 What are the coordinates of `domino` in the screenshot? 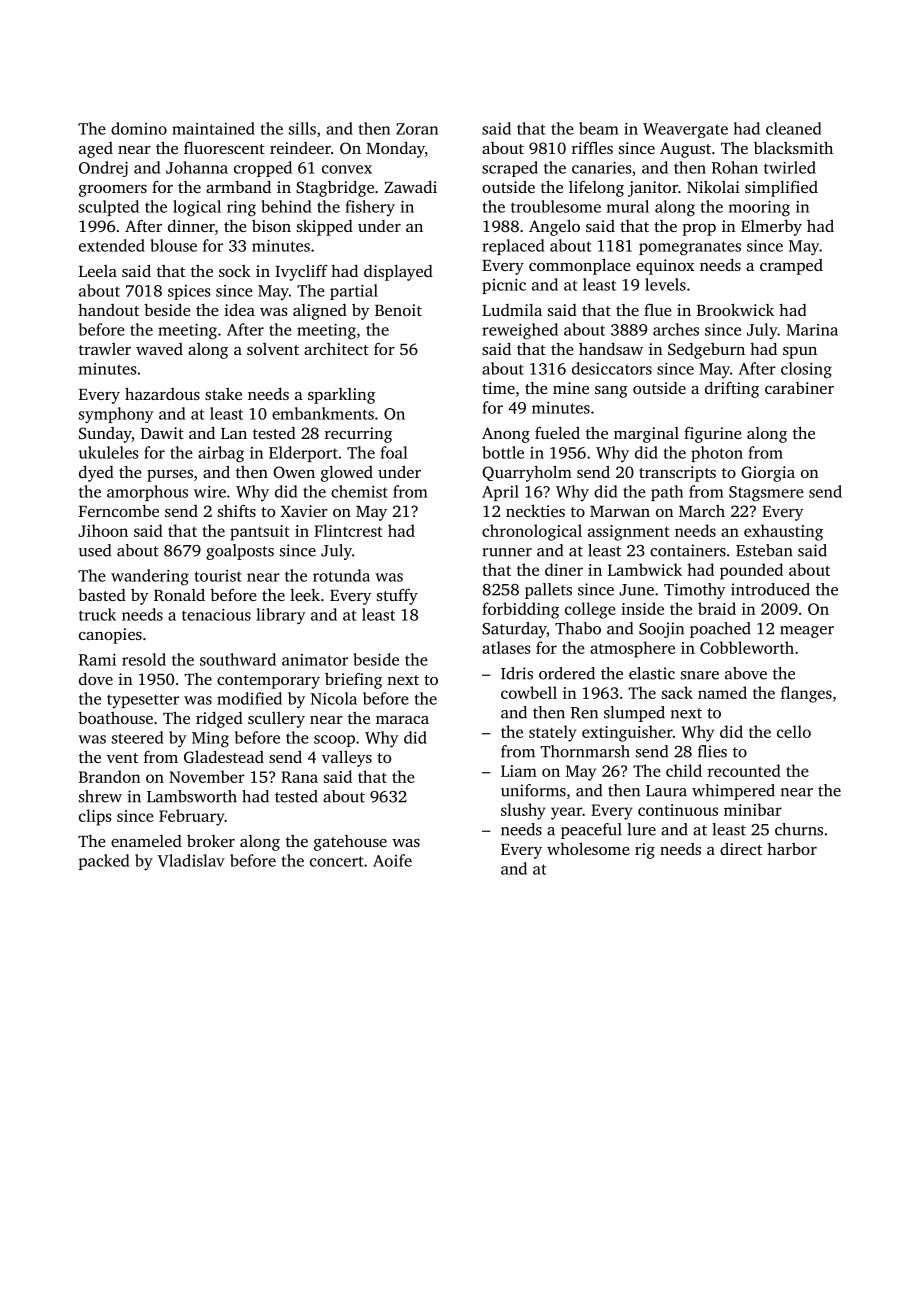 It's located at (139, 128).
